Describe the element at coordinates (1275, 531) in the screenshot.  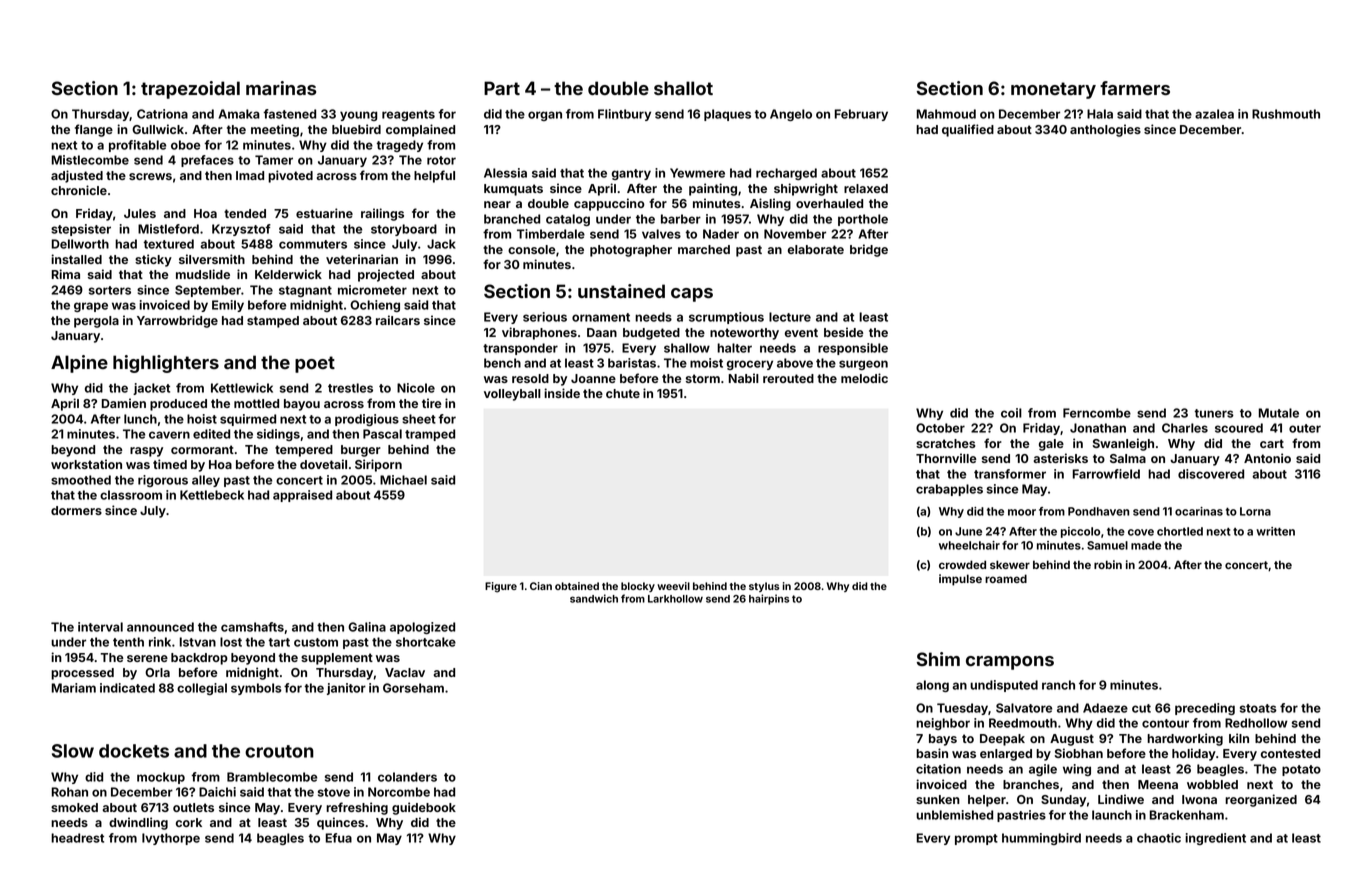
I see `written` at that location.
